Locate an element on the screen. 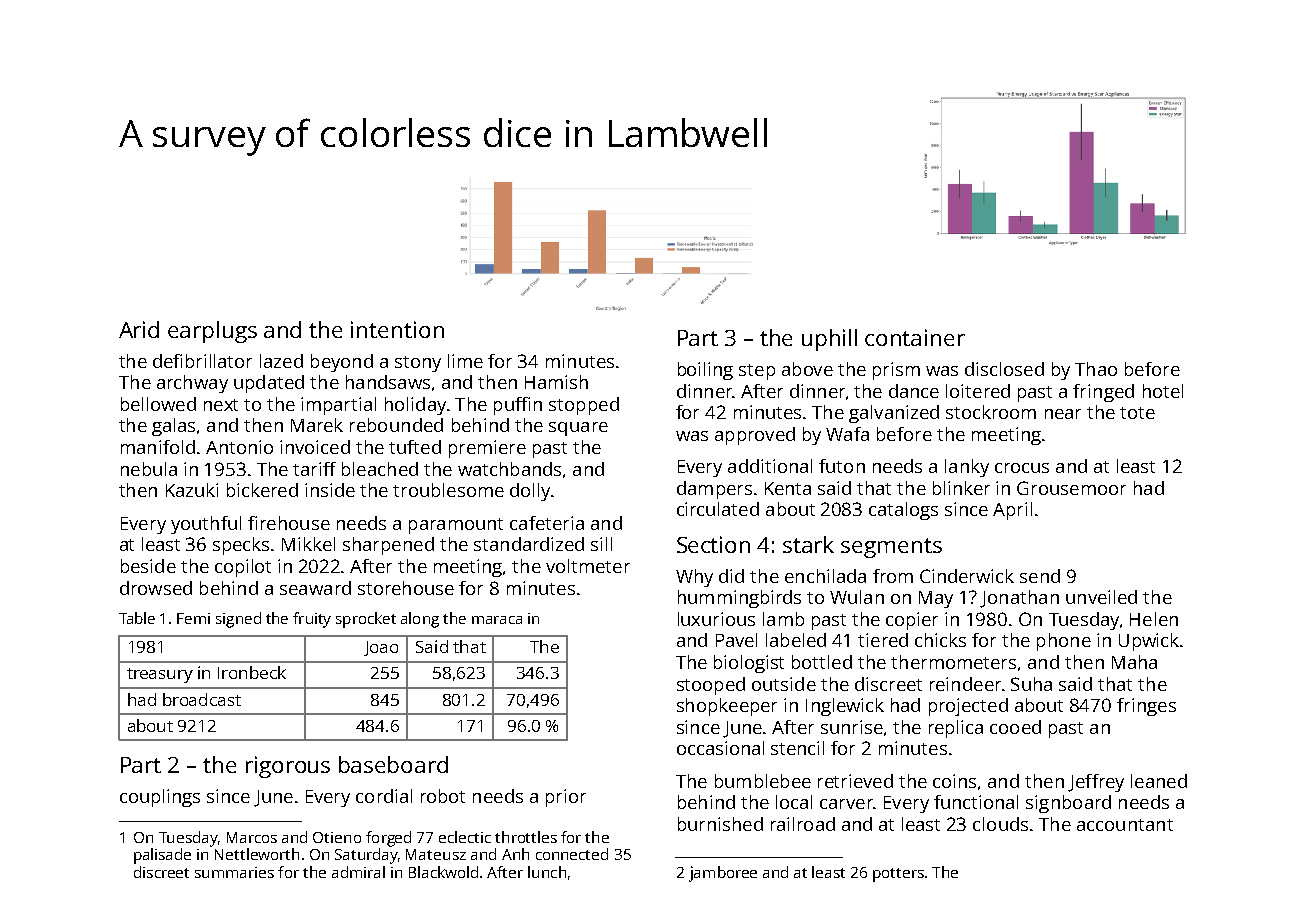 The image size is (1308, 924). futon is located at coordinates (842, 466).
